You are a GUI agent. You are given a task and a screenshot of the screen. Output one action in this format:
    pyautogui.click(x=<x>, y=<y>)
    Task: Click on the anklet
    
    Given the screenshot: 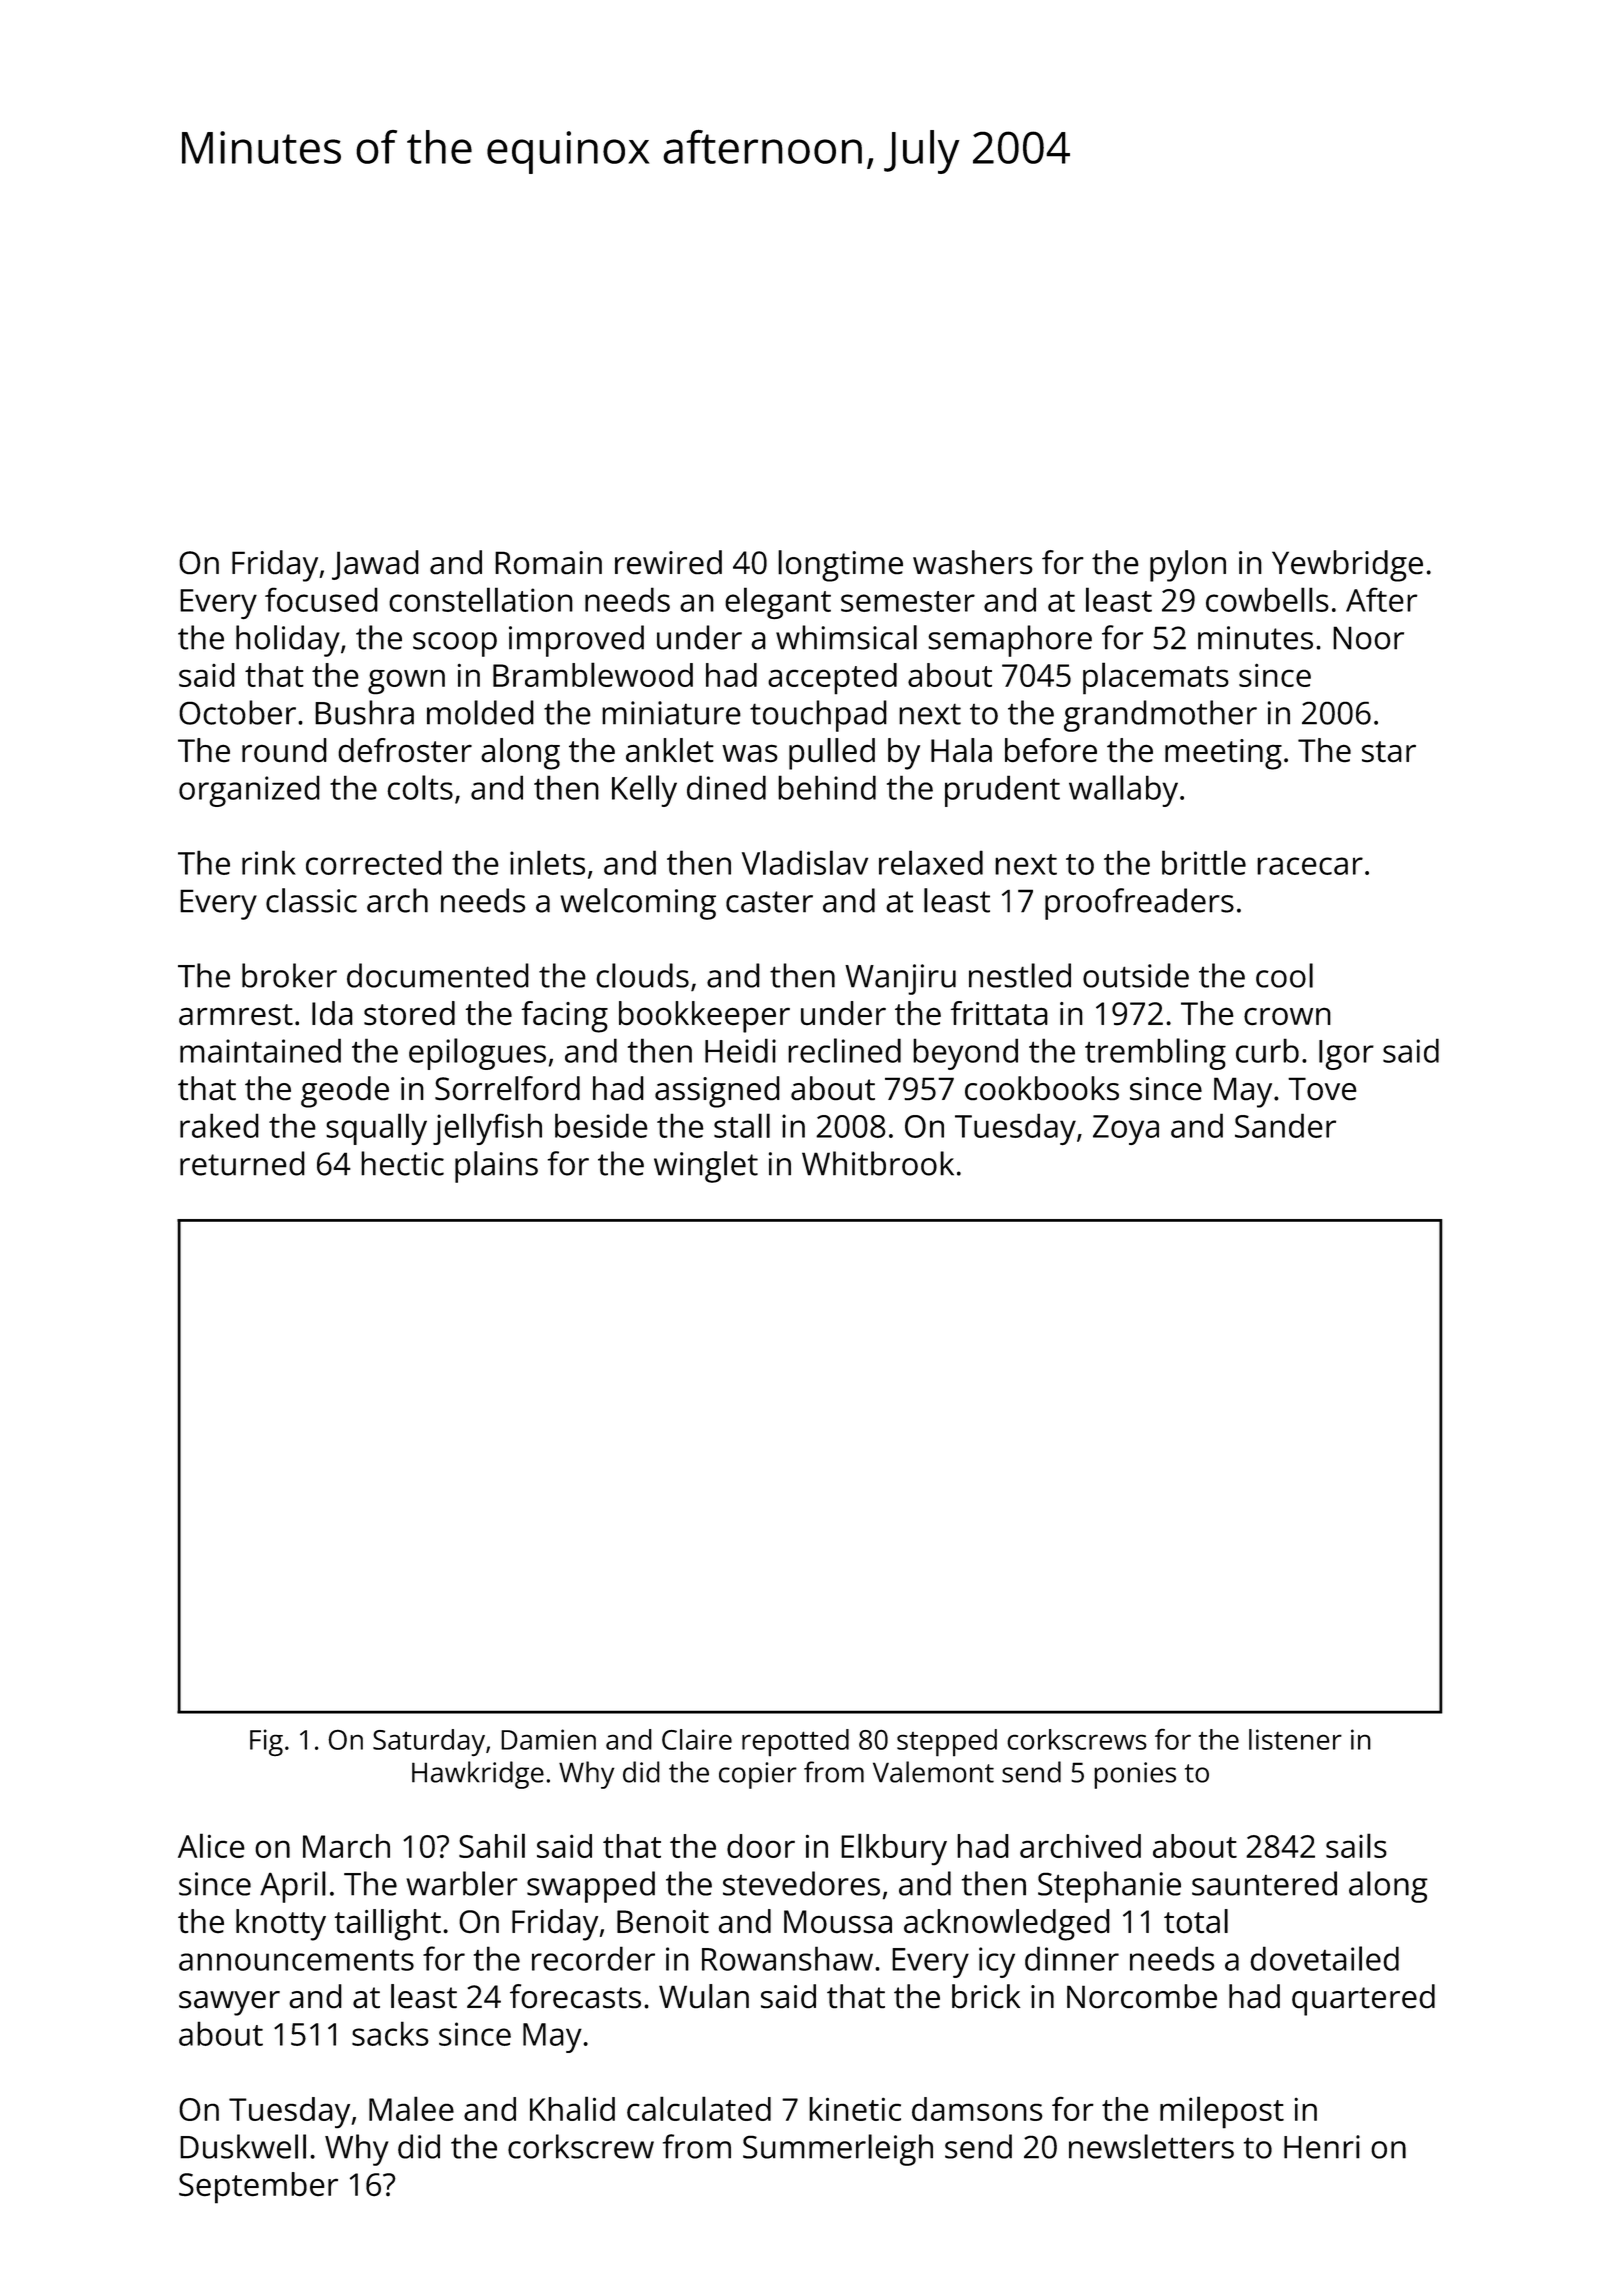 What is the action you would take?
    pyautogui.click(x=670, y=750)
